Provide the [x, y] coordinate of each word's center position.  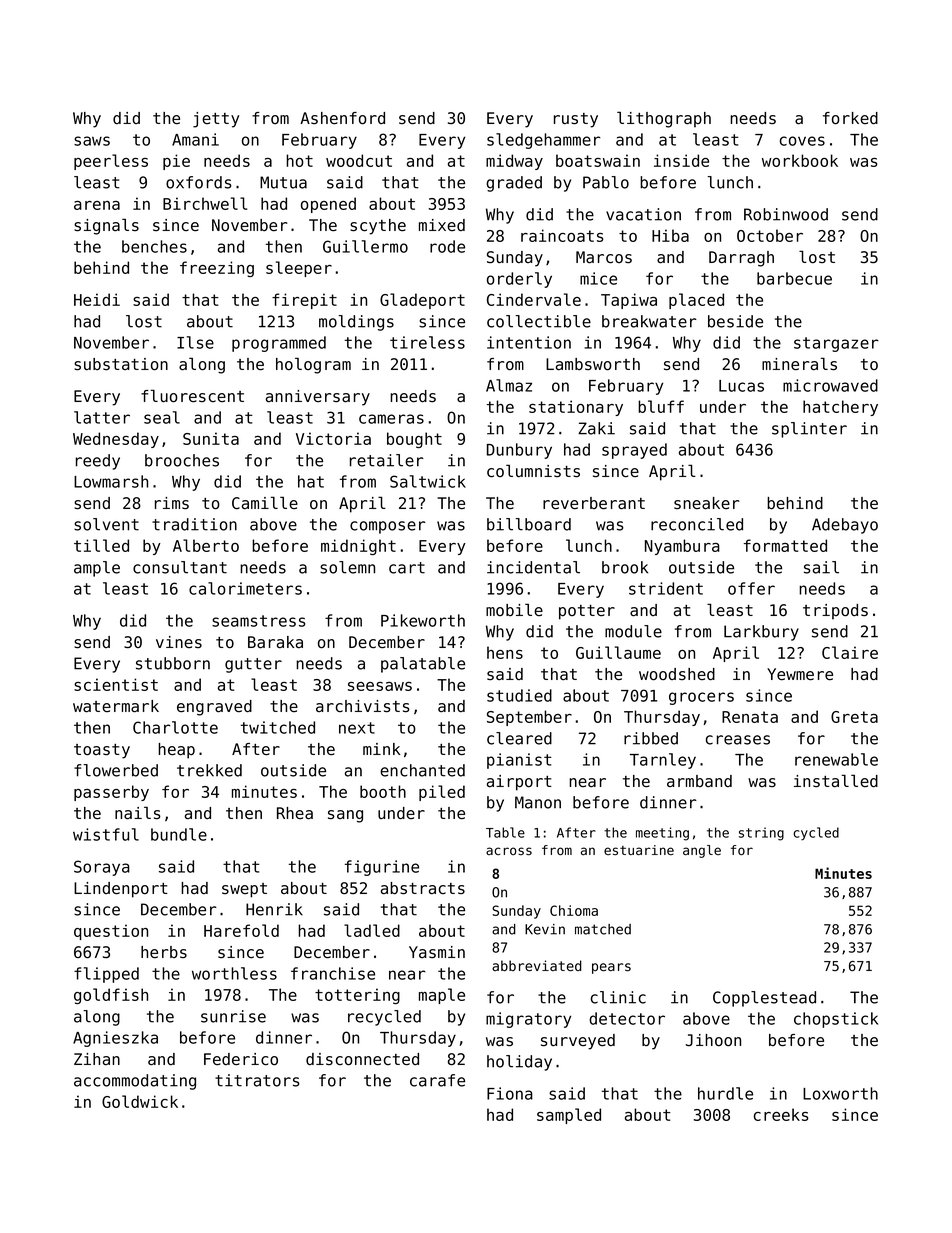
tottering [357, 996]
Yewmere [800, 674]
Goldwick [140, 1101]
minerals [799, 364]
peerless [111, 162]
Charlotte [175, 727]
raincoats [562, 235]
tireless [427, 342]
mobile [514, 609]
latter [102, 417]
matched [603, 929]
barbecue [794, 278]
